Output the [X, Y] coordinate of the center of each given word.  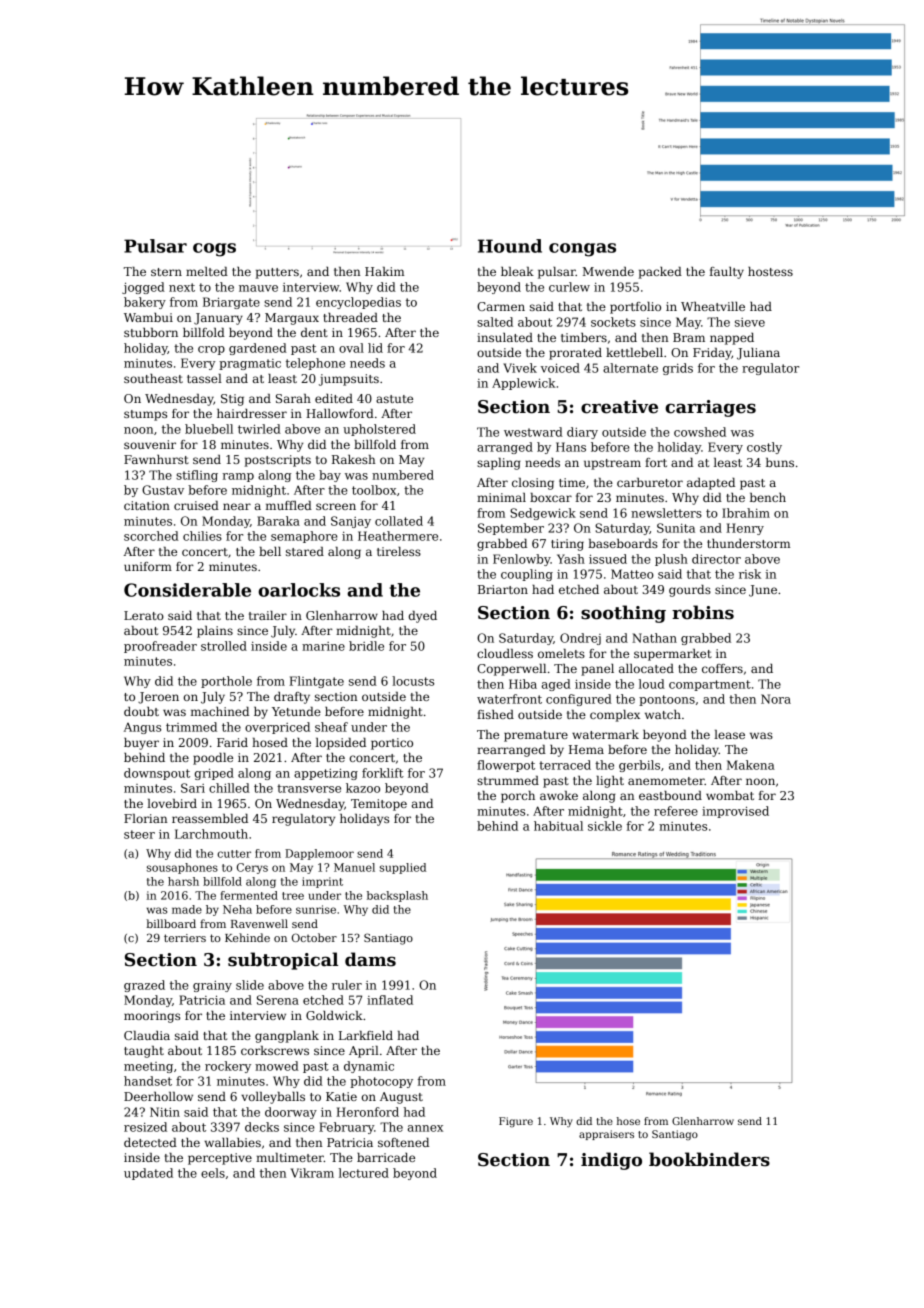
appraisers [606, 1135]
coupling [527, 575]
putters [277, 273]
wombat [730, 795]
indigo [611, 1161]
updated [148, 1174]
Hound [510, 246]
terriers [185, 938]
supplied [403, 868]
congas [582, 250]
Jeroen [158, 698]
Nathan [654, 638]
